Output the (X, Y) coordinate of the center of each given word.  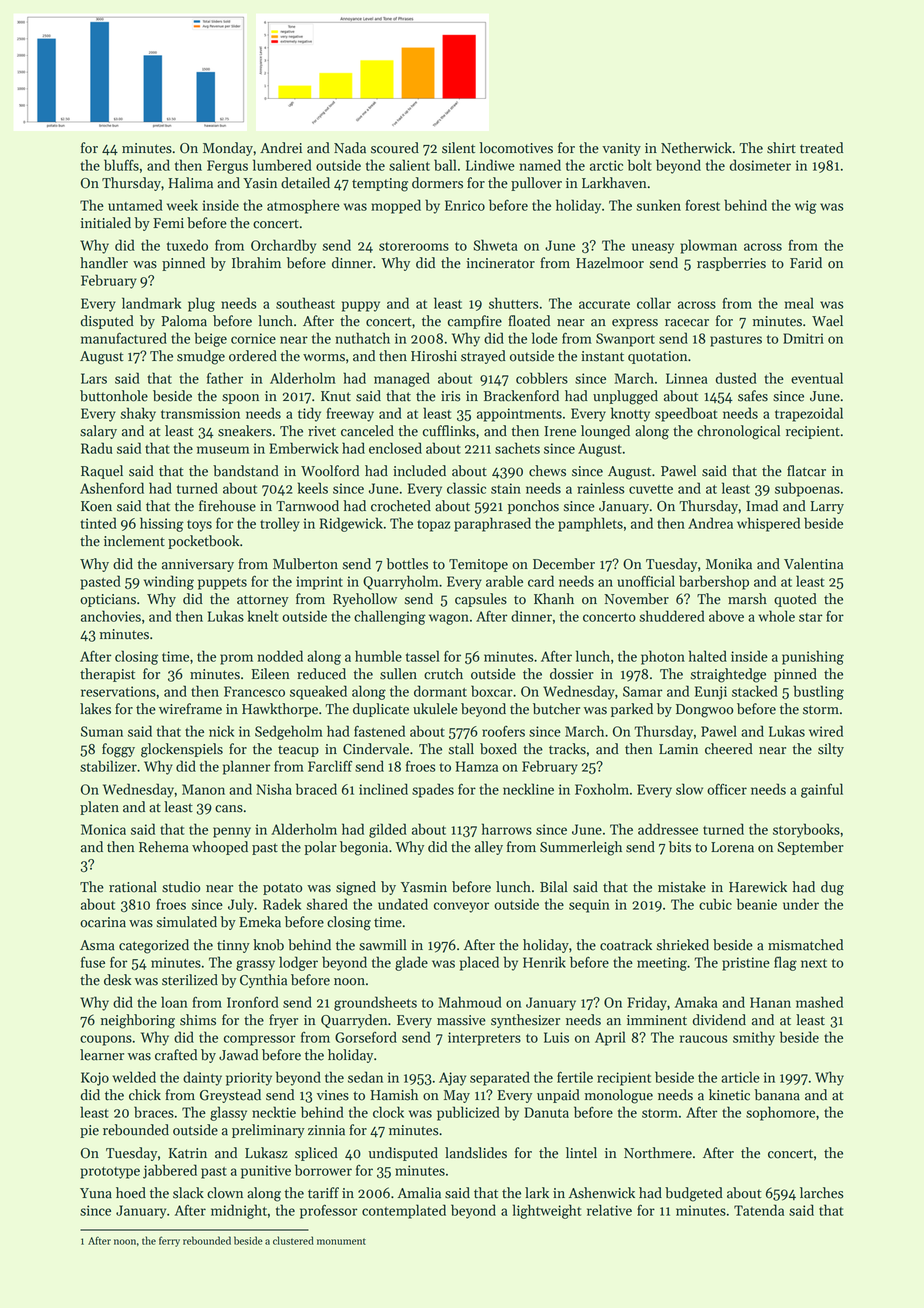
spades (433, 790)
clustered (293, 1240)
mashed (819, 1002)
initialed (105, 223)
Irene (560, 431)
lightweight (547, 1211)
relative (609, 1210)
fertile (575, 1077)
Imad (762, 506)
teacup (298, 751)
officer (727, 789)
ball (445, 165)
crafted (176, 1055)
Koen (96, 506)
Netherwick (696, 148)
